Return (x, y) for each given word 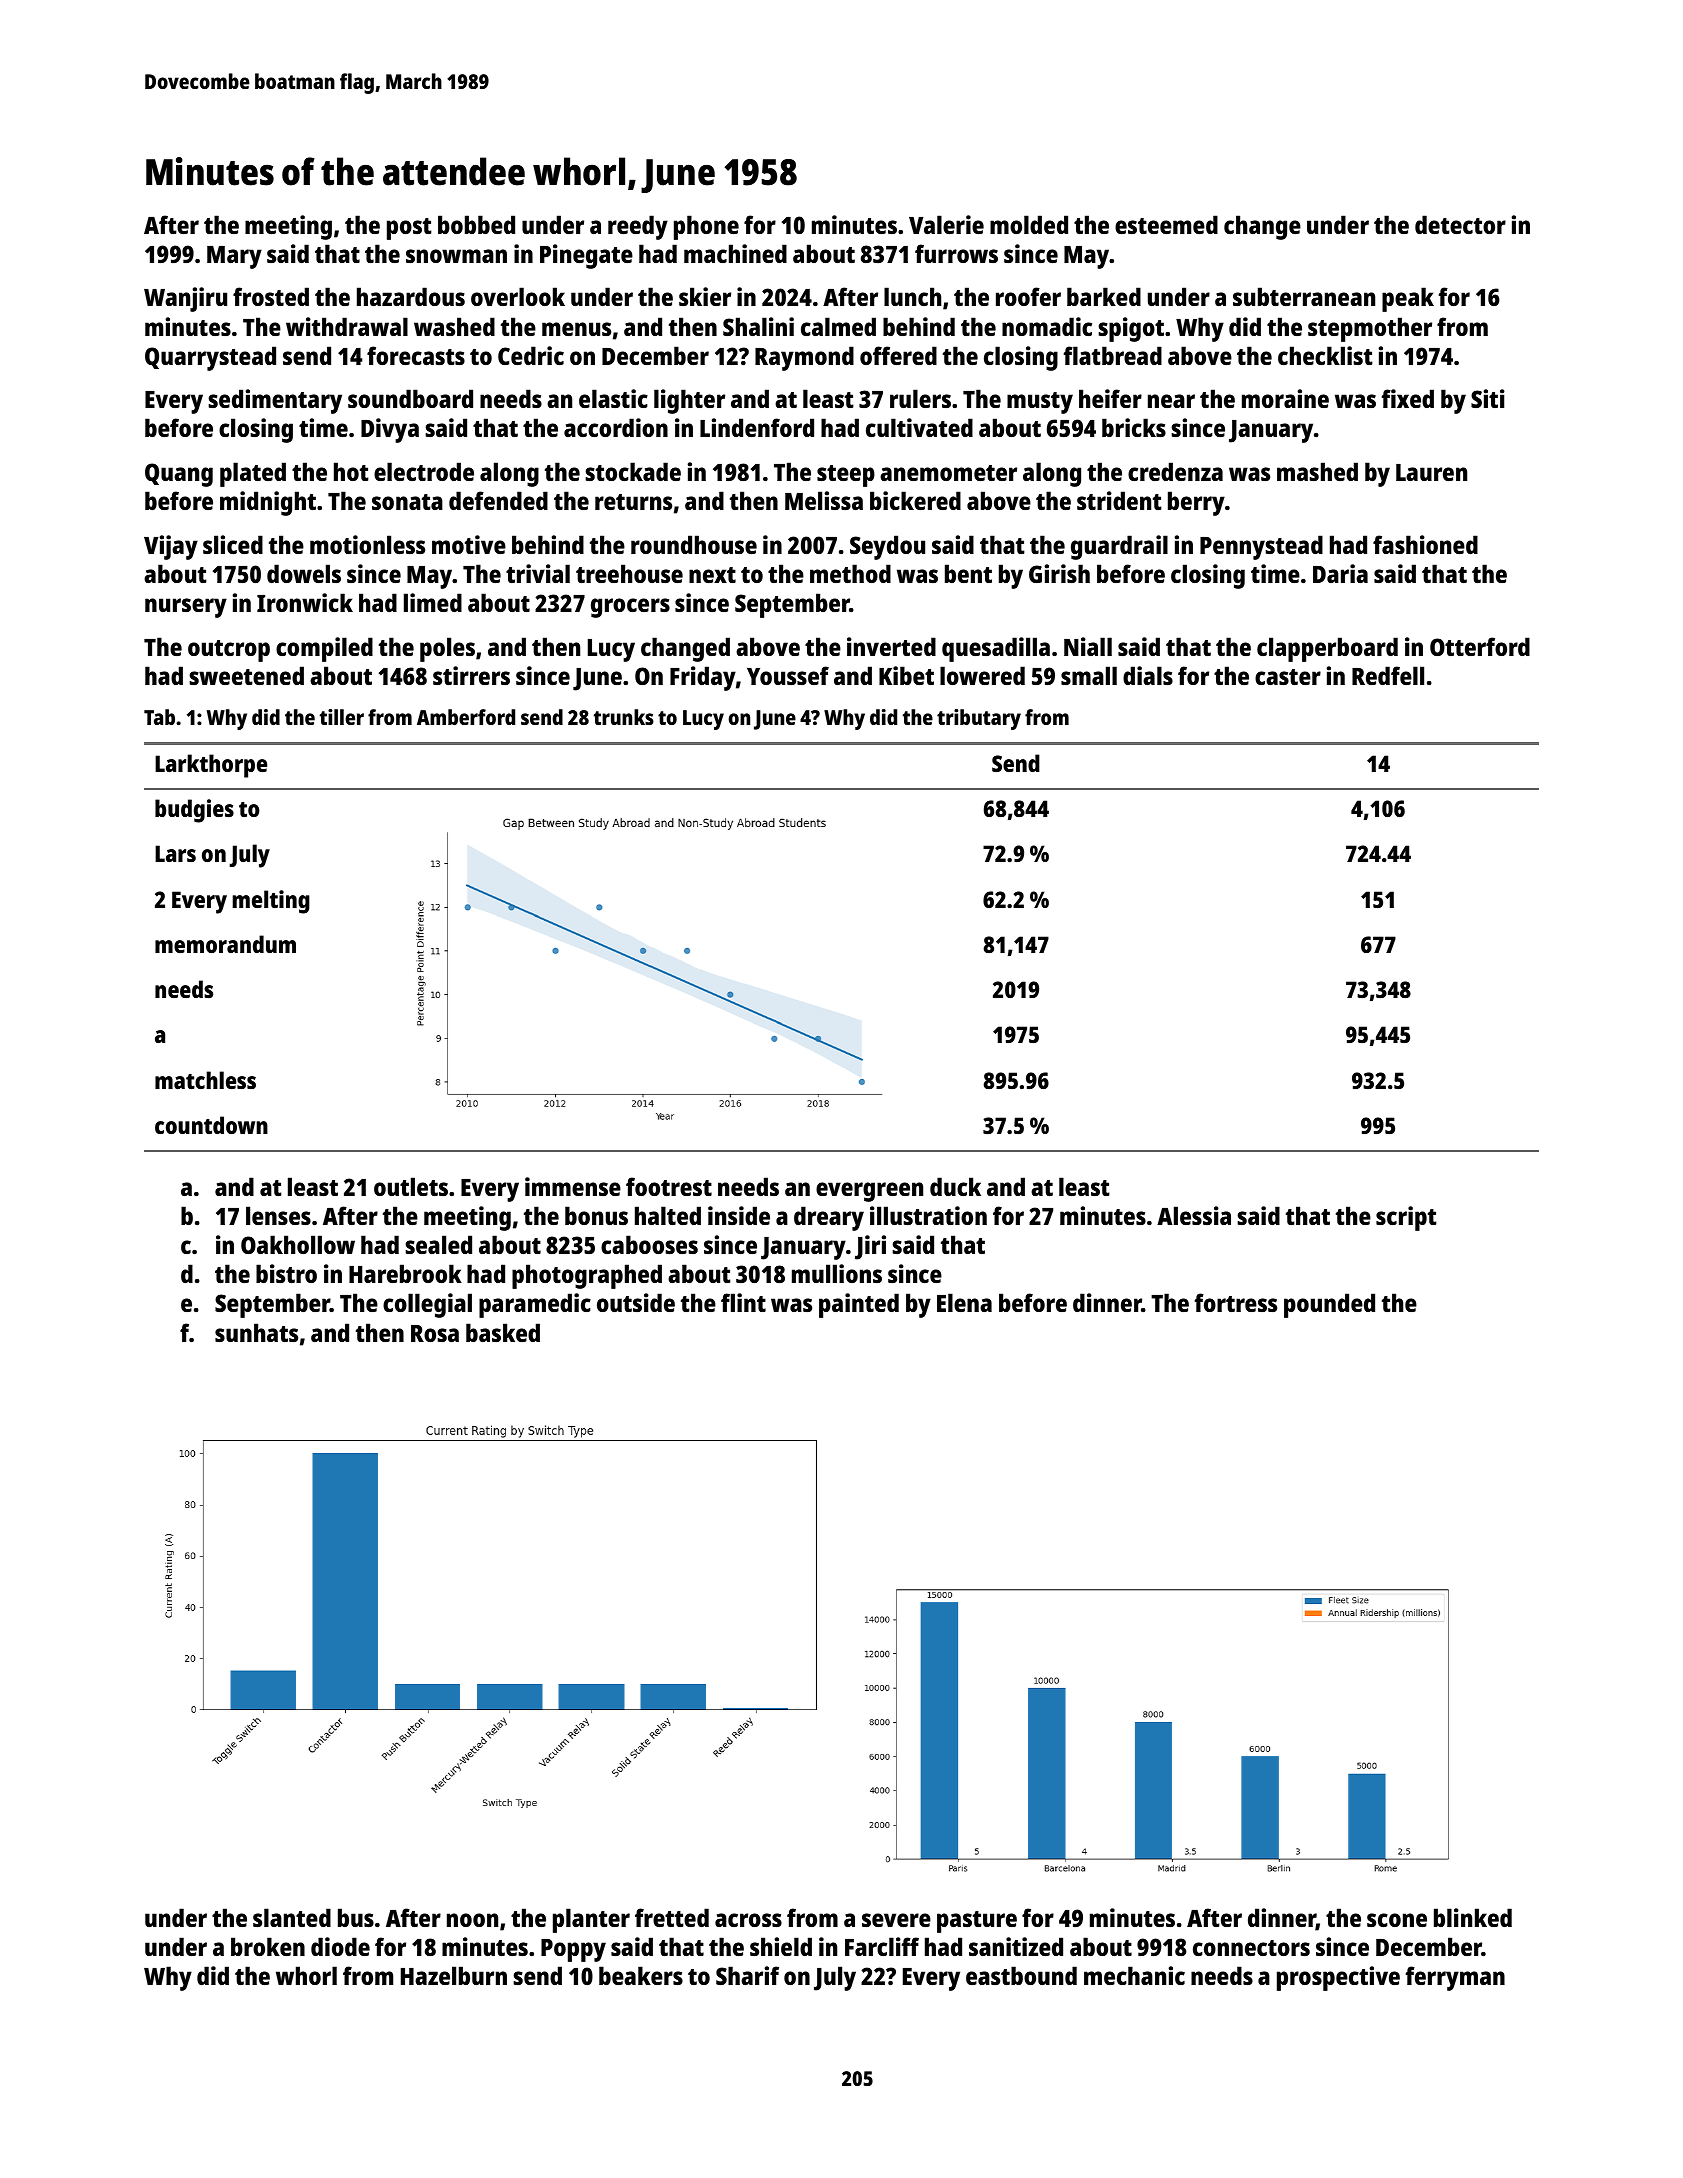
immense (573, 1186)
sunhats (256, 1332)
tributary (979, 719)
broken (268, 1946)
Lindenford (757, 427)
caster (1288, 677)
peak (1408, 299)
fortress (1236, 1302)
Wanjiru (185, 299)
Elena (964, 1302)
